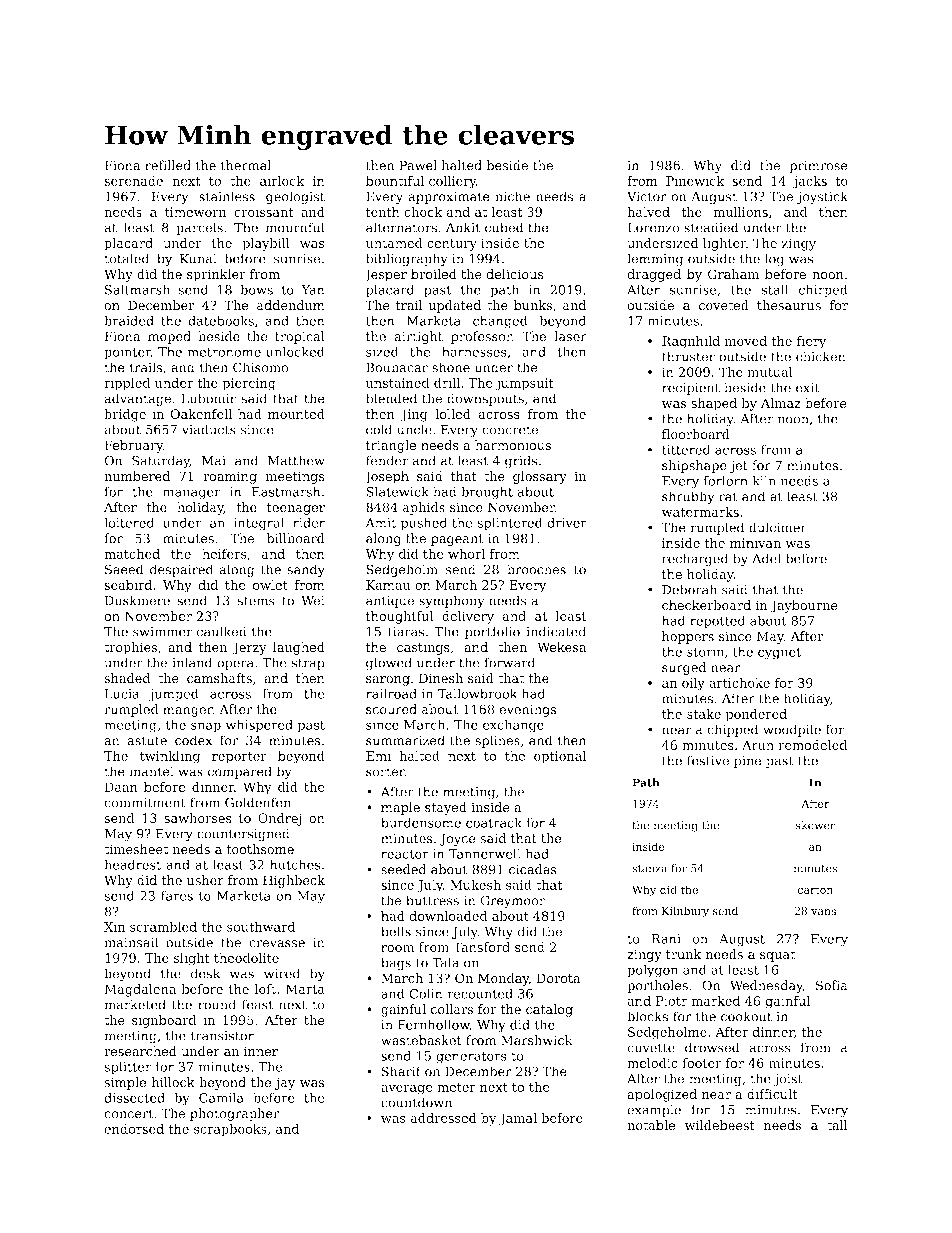  I want to click on addressed, so click(443, 1118).
